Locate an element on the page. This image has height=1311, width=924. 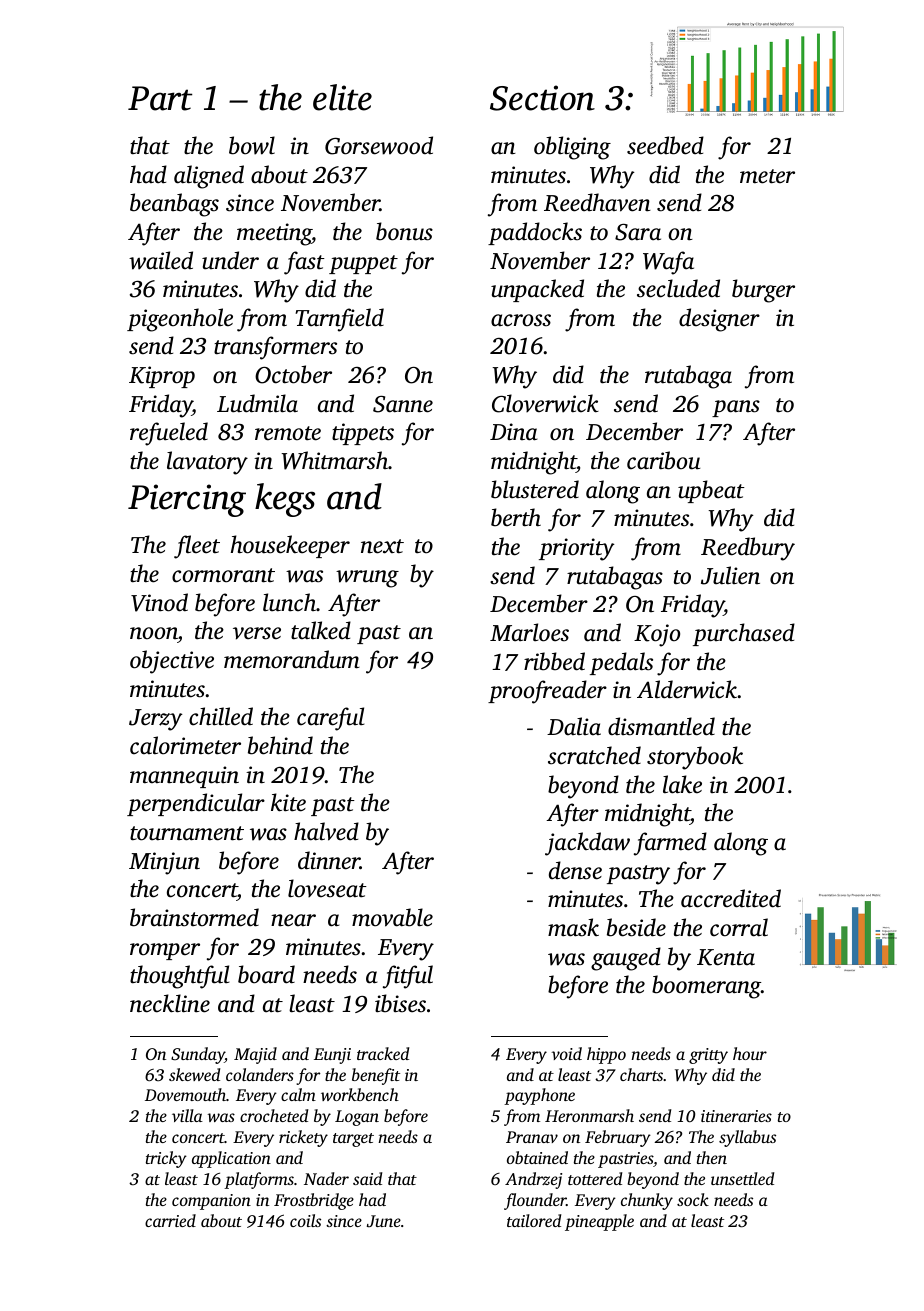
crocheted is located at coordinates (274, 1115).
